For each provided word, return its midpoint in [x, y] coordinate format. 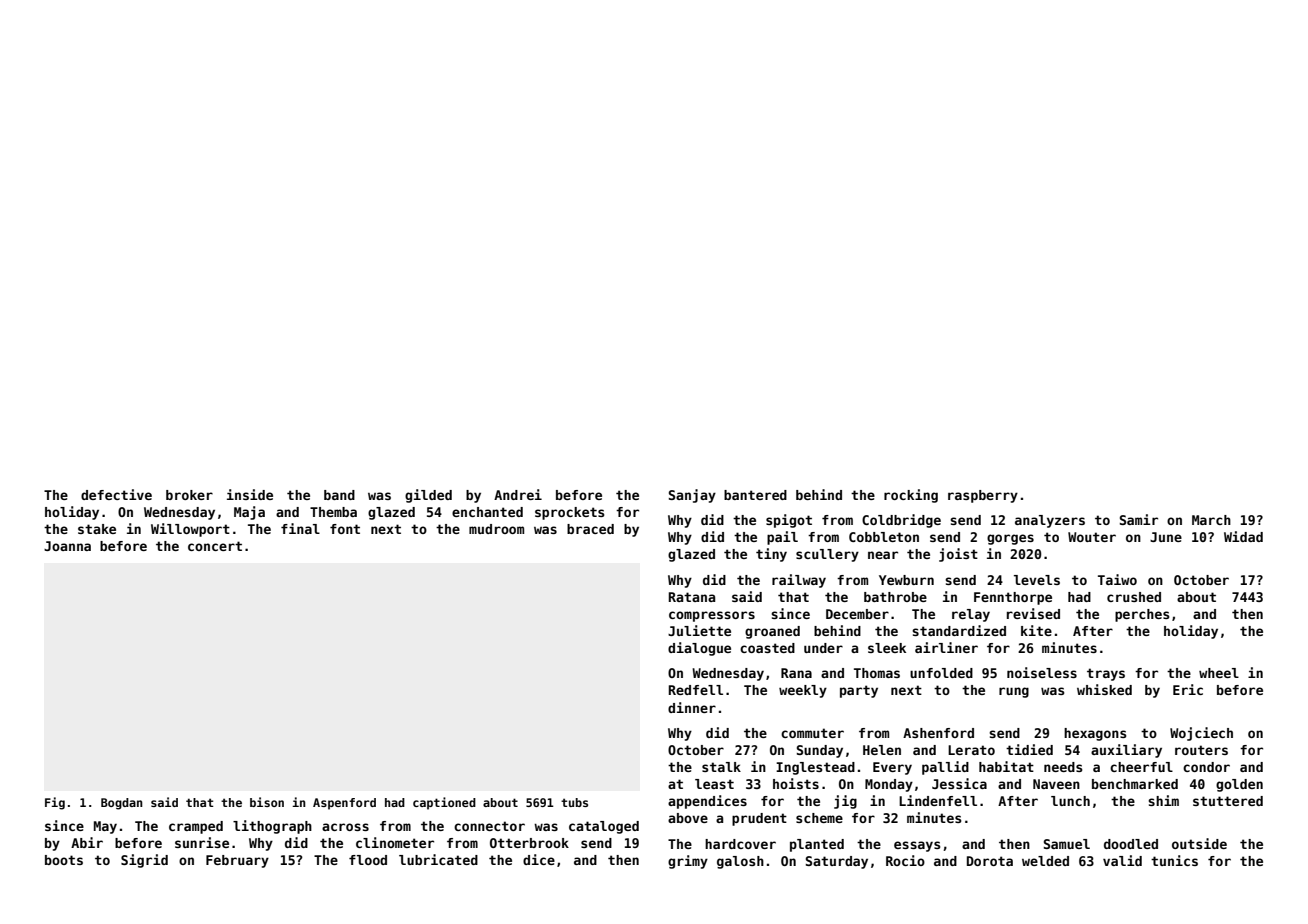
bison [267, 802]
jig [845, 802]
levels [1037, 580]
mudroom [496, 529]
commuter [812, 733]
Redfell [696, 690]
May [105, 827]
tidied [1029, 749]
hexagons [1095, 734]
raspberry [983, 496]
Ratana [692, 597]
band [339, 495]
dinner [692, 707]
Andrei [518, 494]
